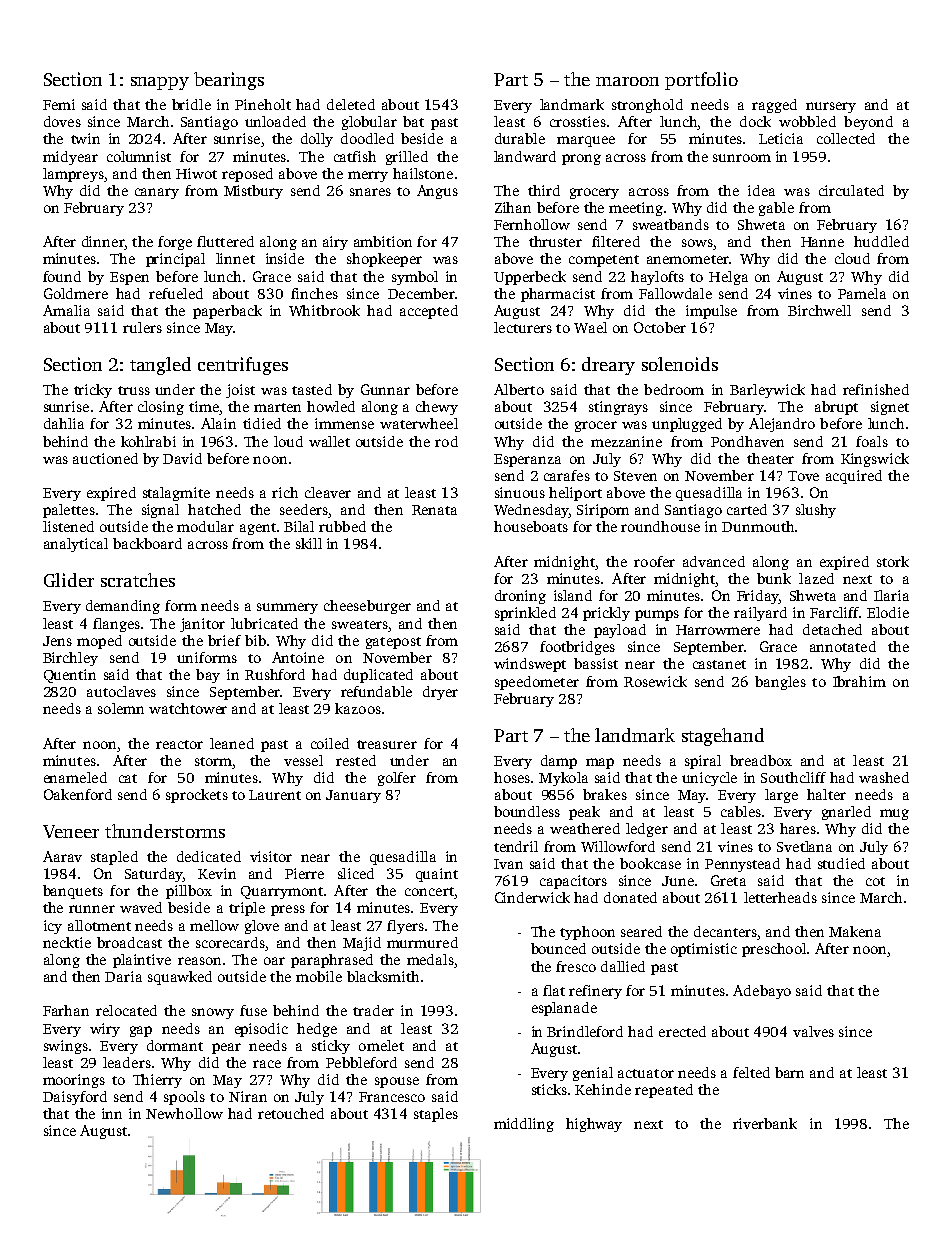 The image size is (952, 1233). What do you see at coordinates (184, 1113) in the screenshot?
I see `Newhollow` at bounding box center [184, 1113].
